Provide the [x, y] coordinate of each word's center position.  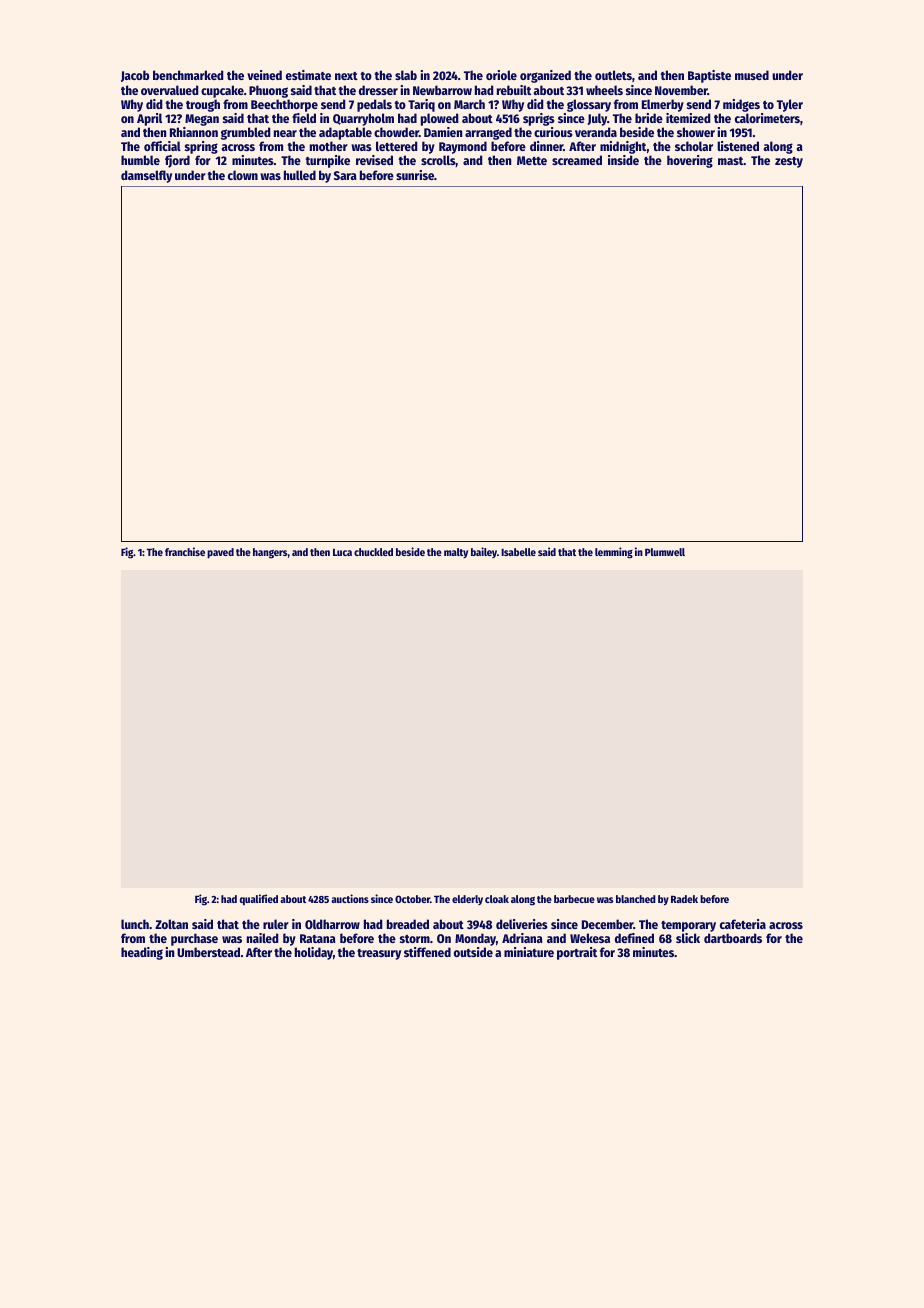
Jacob [135, 76]
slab [406, 75]
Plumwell [665, 552]
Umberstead [208, 952]
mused [752, 75]
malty [456, 553]
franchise [185, 551]
